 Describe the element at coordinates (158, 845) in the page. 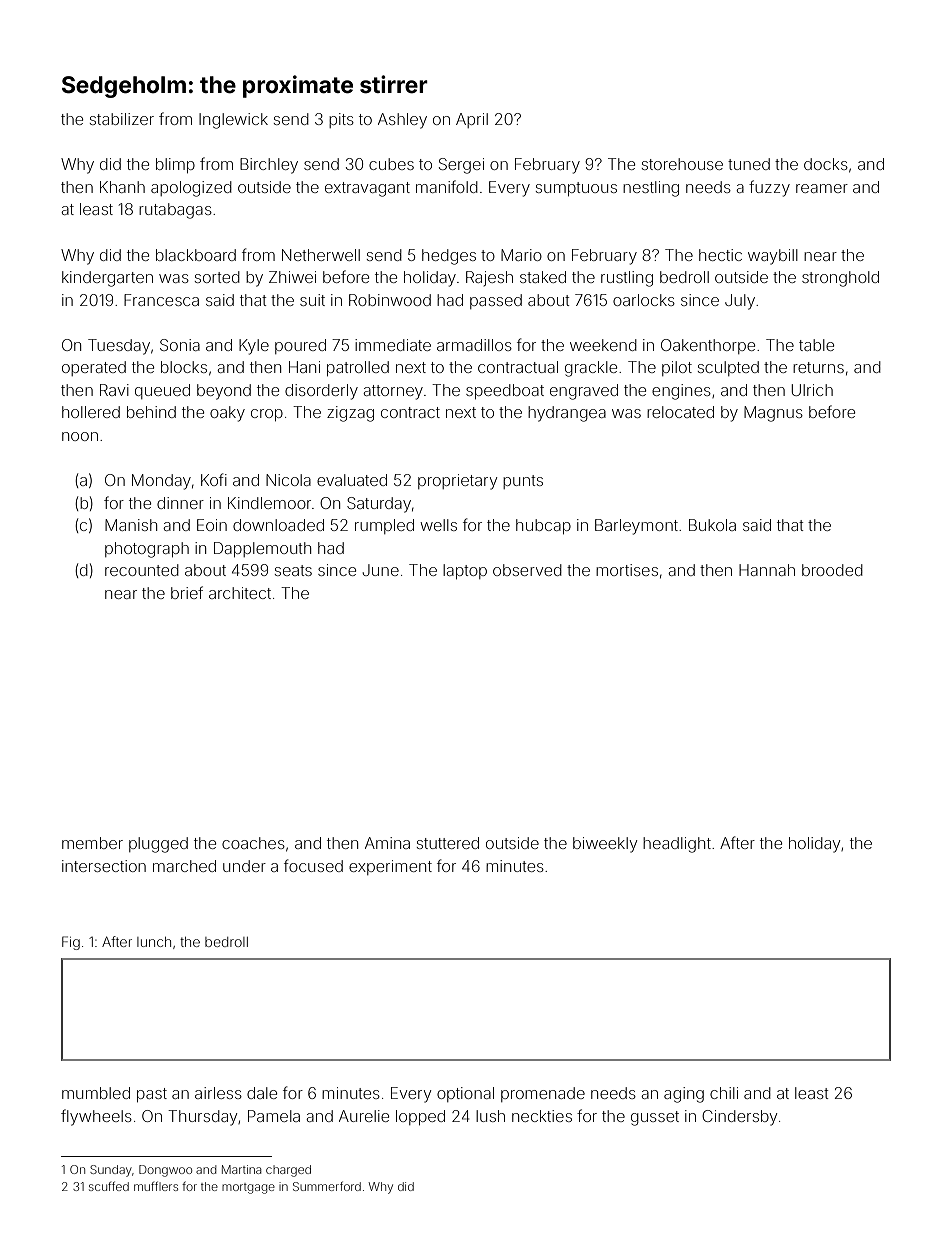

I see `plugged` at that location.
